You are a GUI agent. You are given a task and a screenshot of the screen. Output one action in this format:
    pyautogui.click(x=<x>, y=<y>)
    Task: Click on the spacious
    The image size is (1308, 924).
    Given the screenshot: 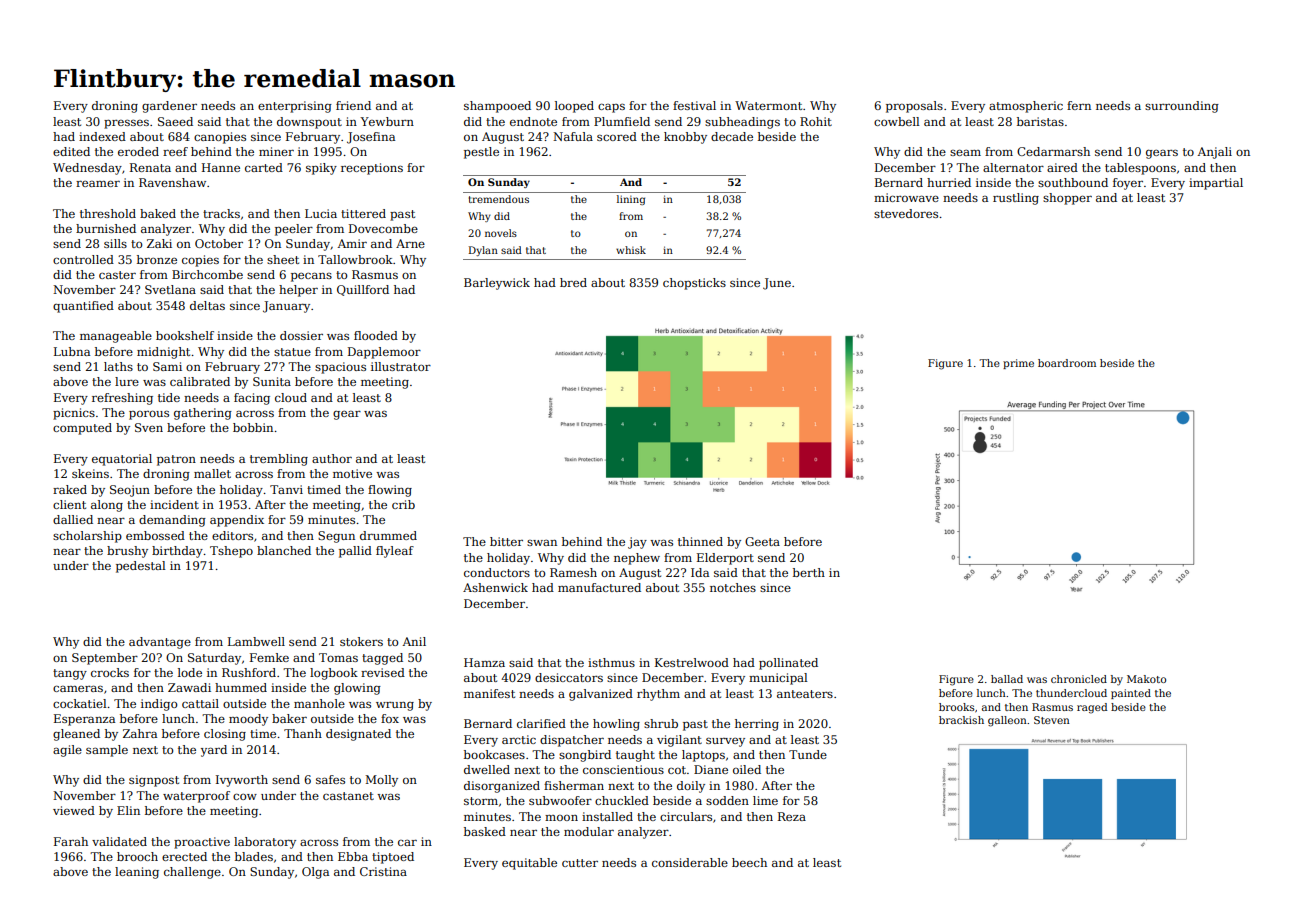 What is the action you would take?
    pyautogui.click(x=340, y=368)
